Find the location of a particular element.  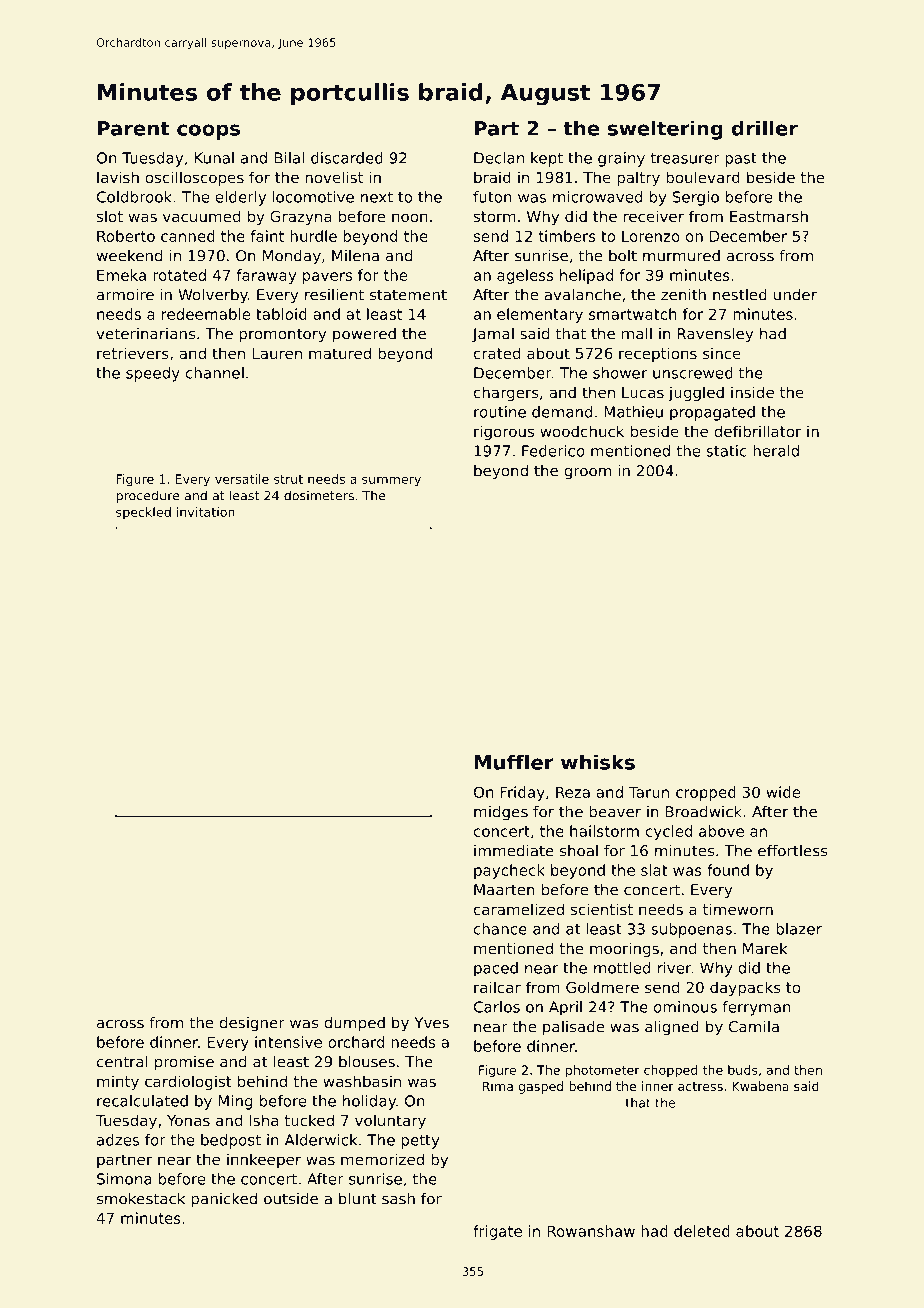

Parent is located at coordinates (133, 128).
